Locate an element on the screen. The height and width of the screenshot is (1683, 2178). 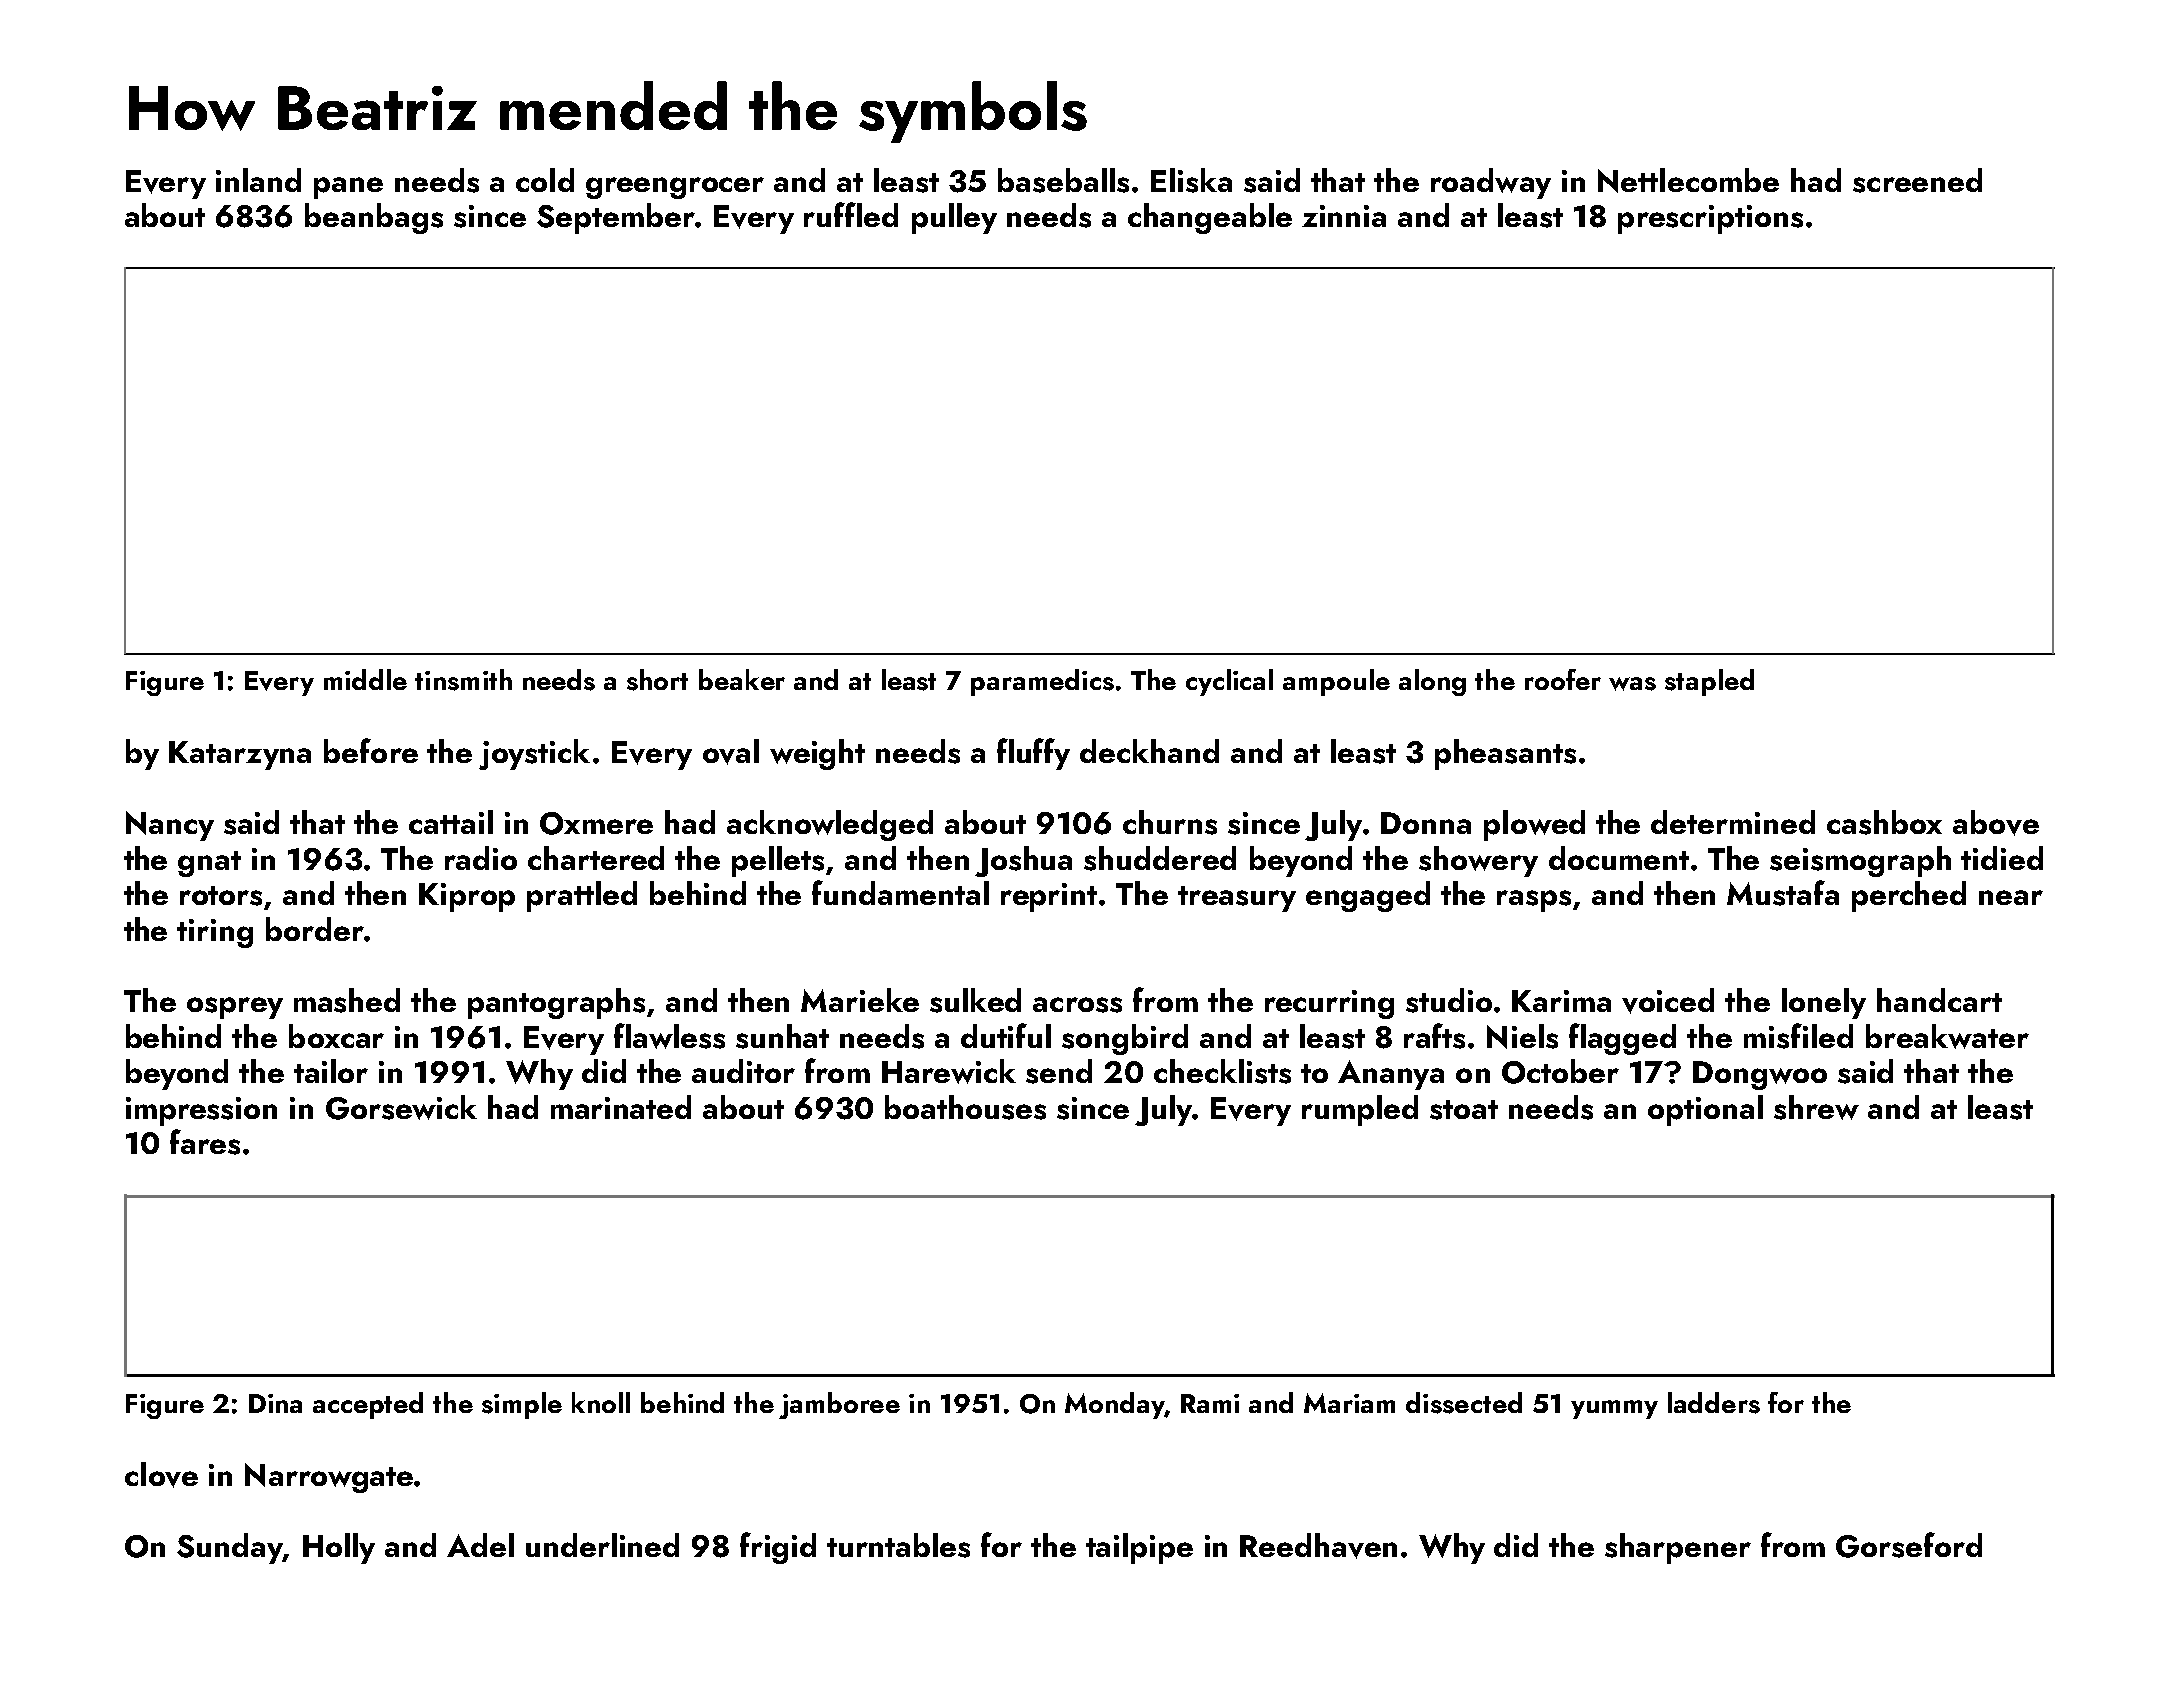
beanbags is located at coordinates (374, 218).
